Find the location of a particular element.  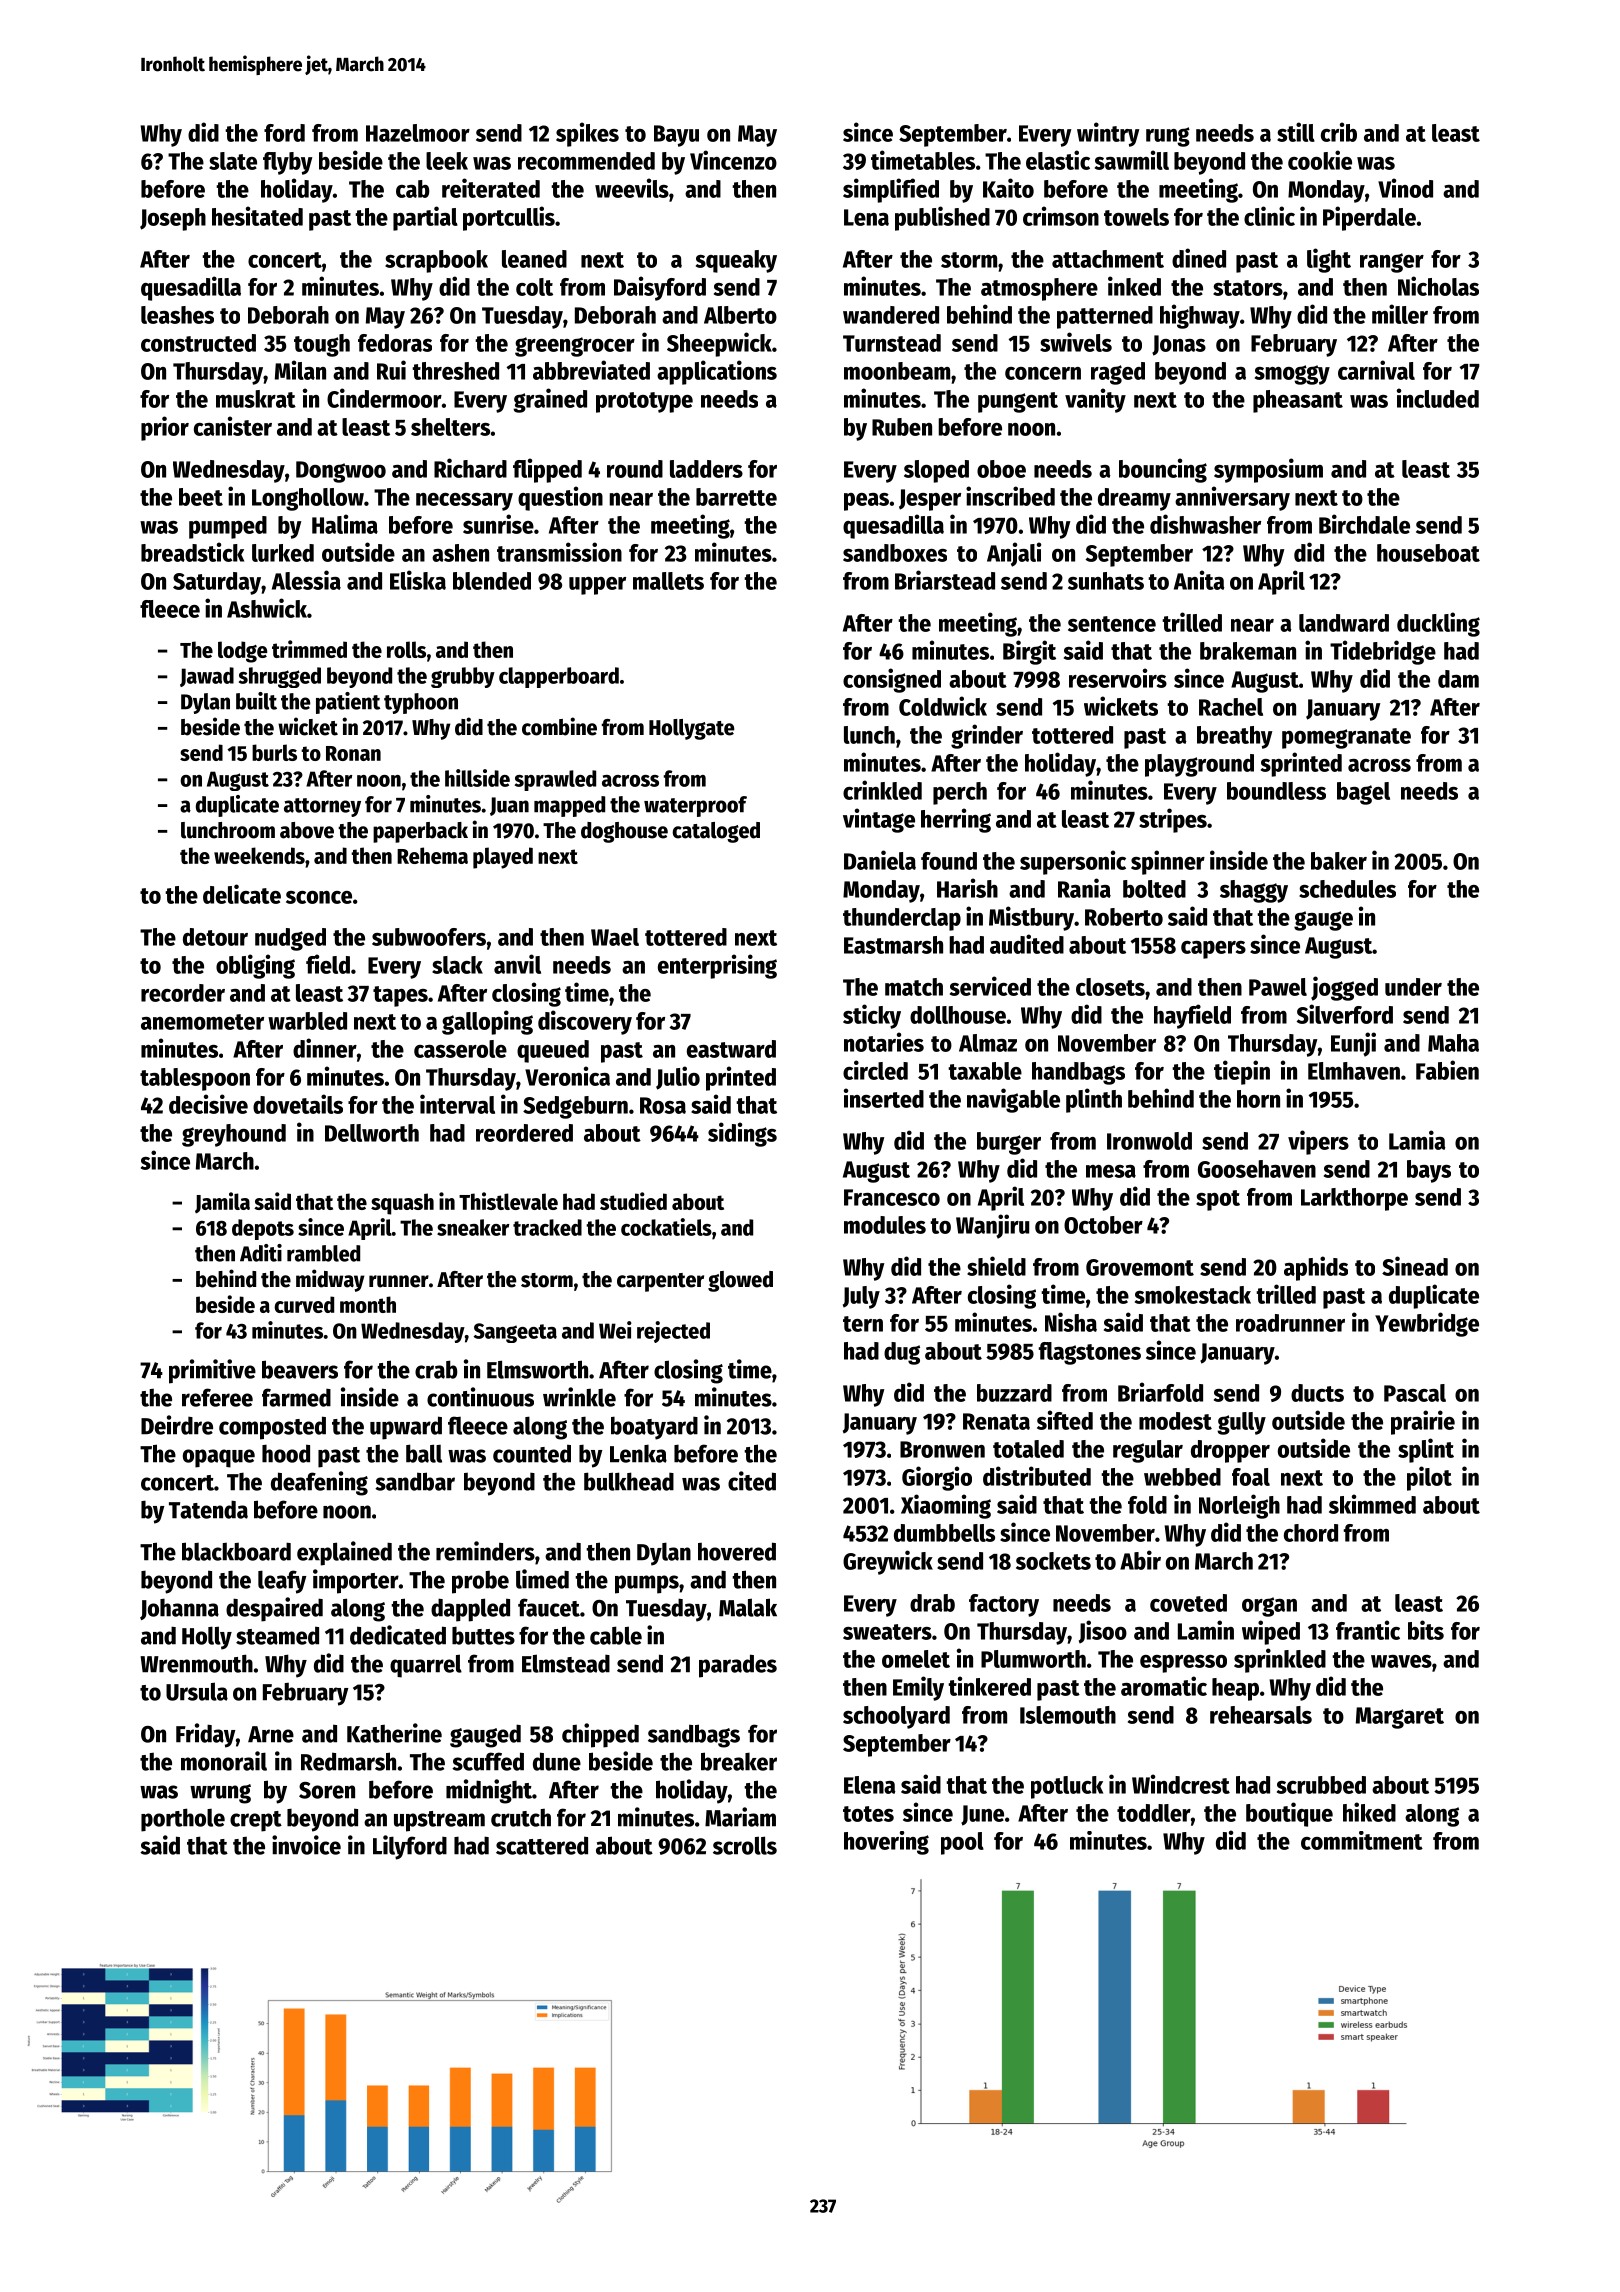

scattered is located at coordinates (542, 1845).
